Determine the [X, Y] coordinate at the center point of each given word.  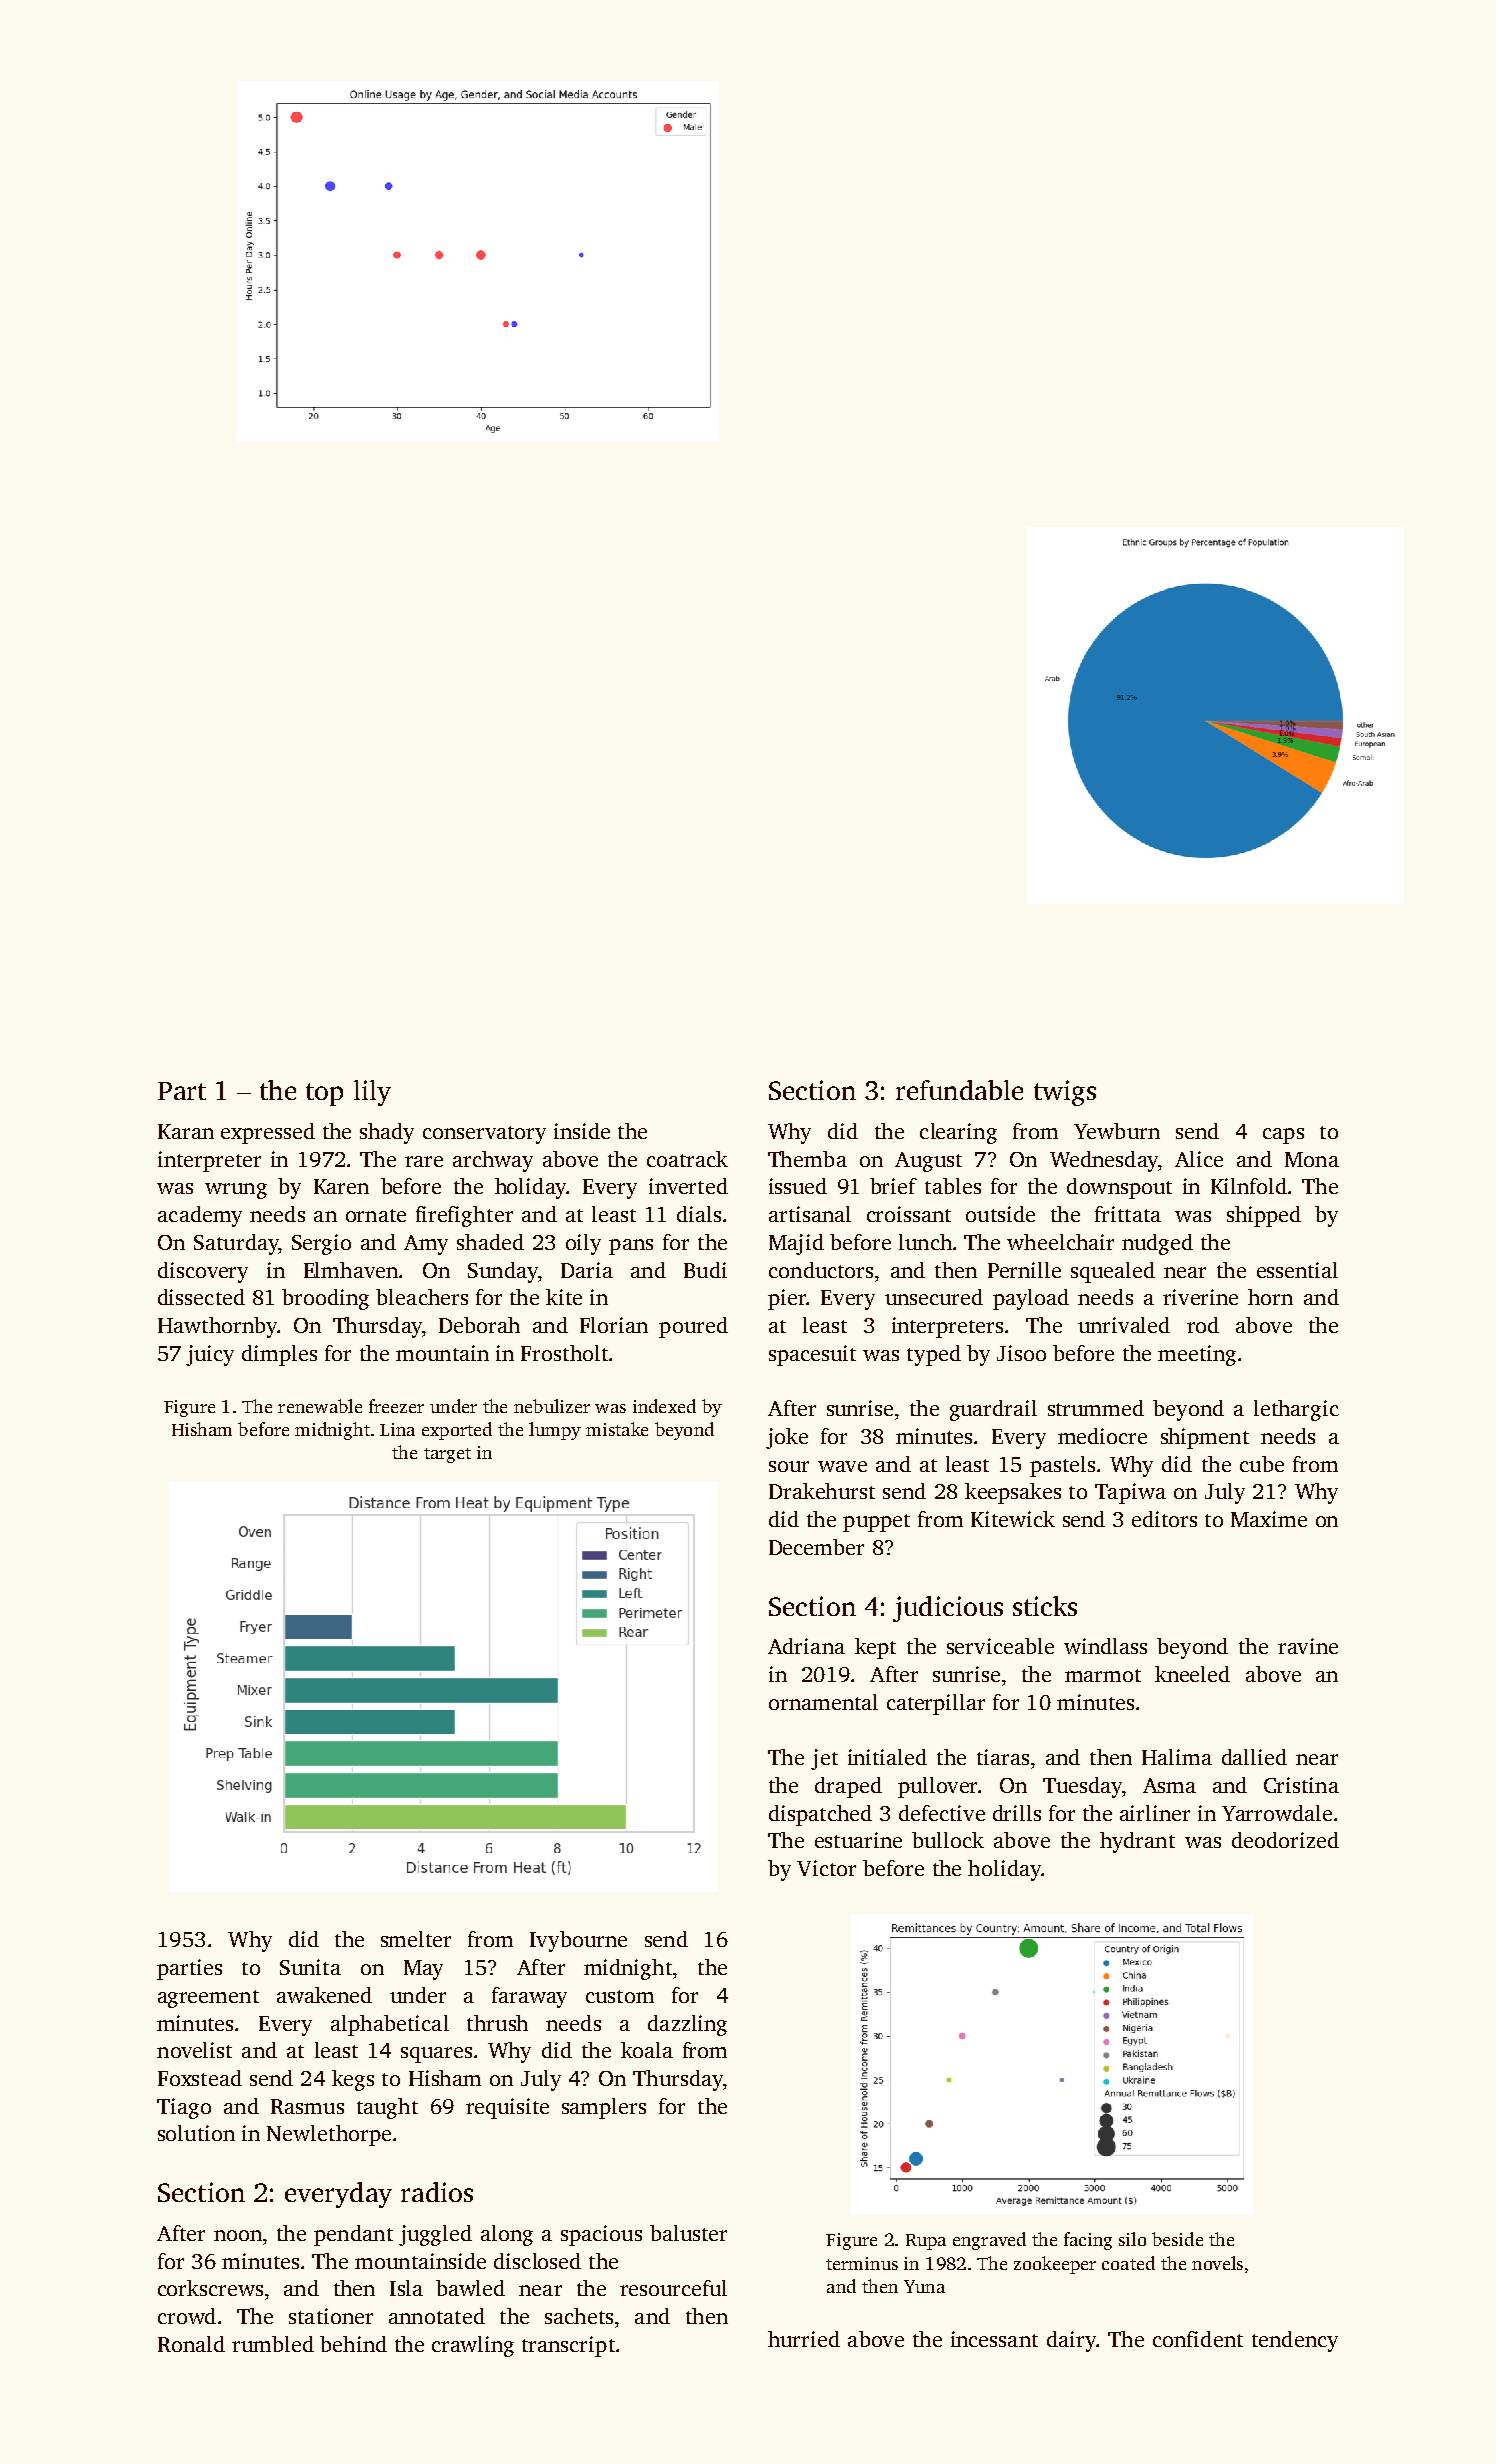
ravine [1308, 1646]
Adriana [806, 1646]
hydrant [1137, 1842]
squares [436, 2055]
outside [1000, 1214]
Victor [826, 1868]
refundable [959, 1090]
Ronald [191, 2344]
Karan [186, 1131]
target [447, 1455]
